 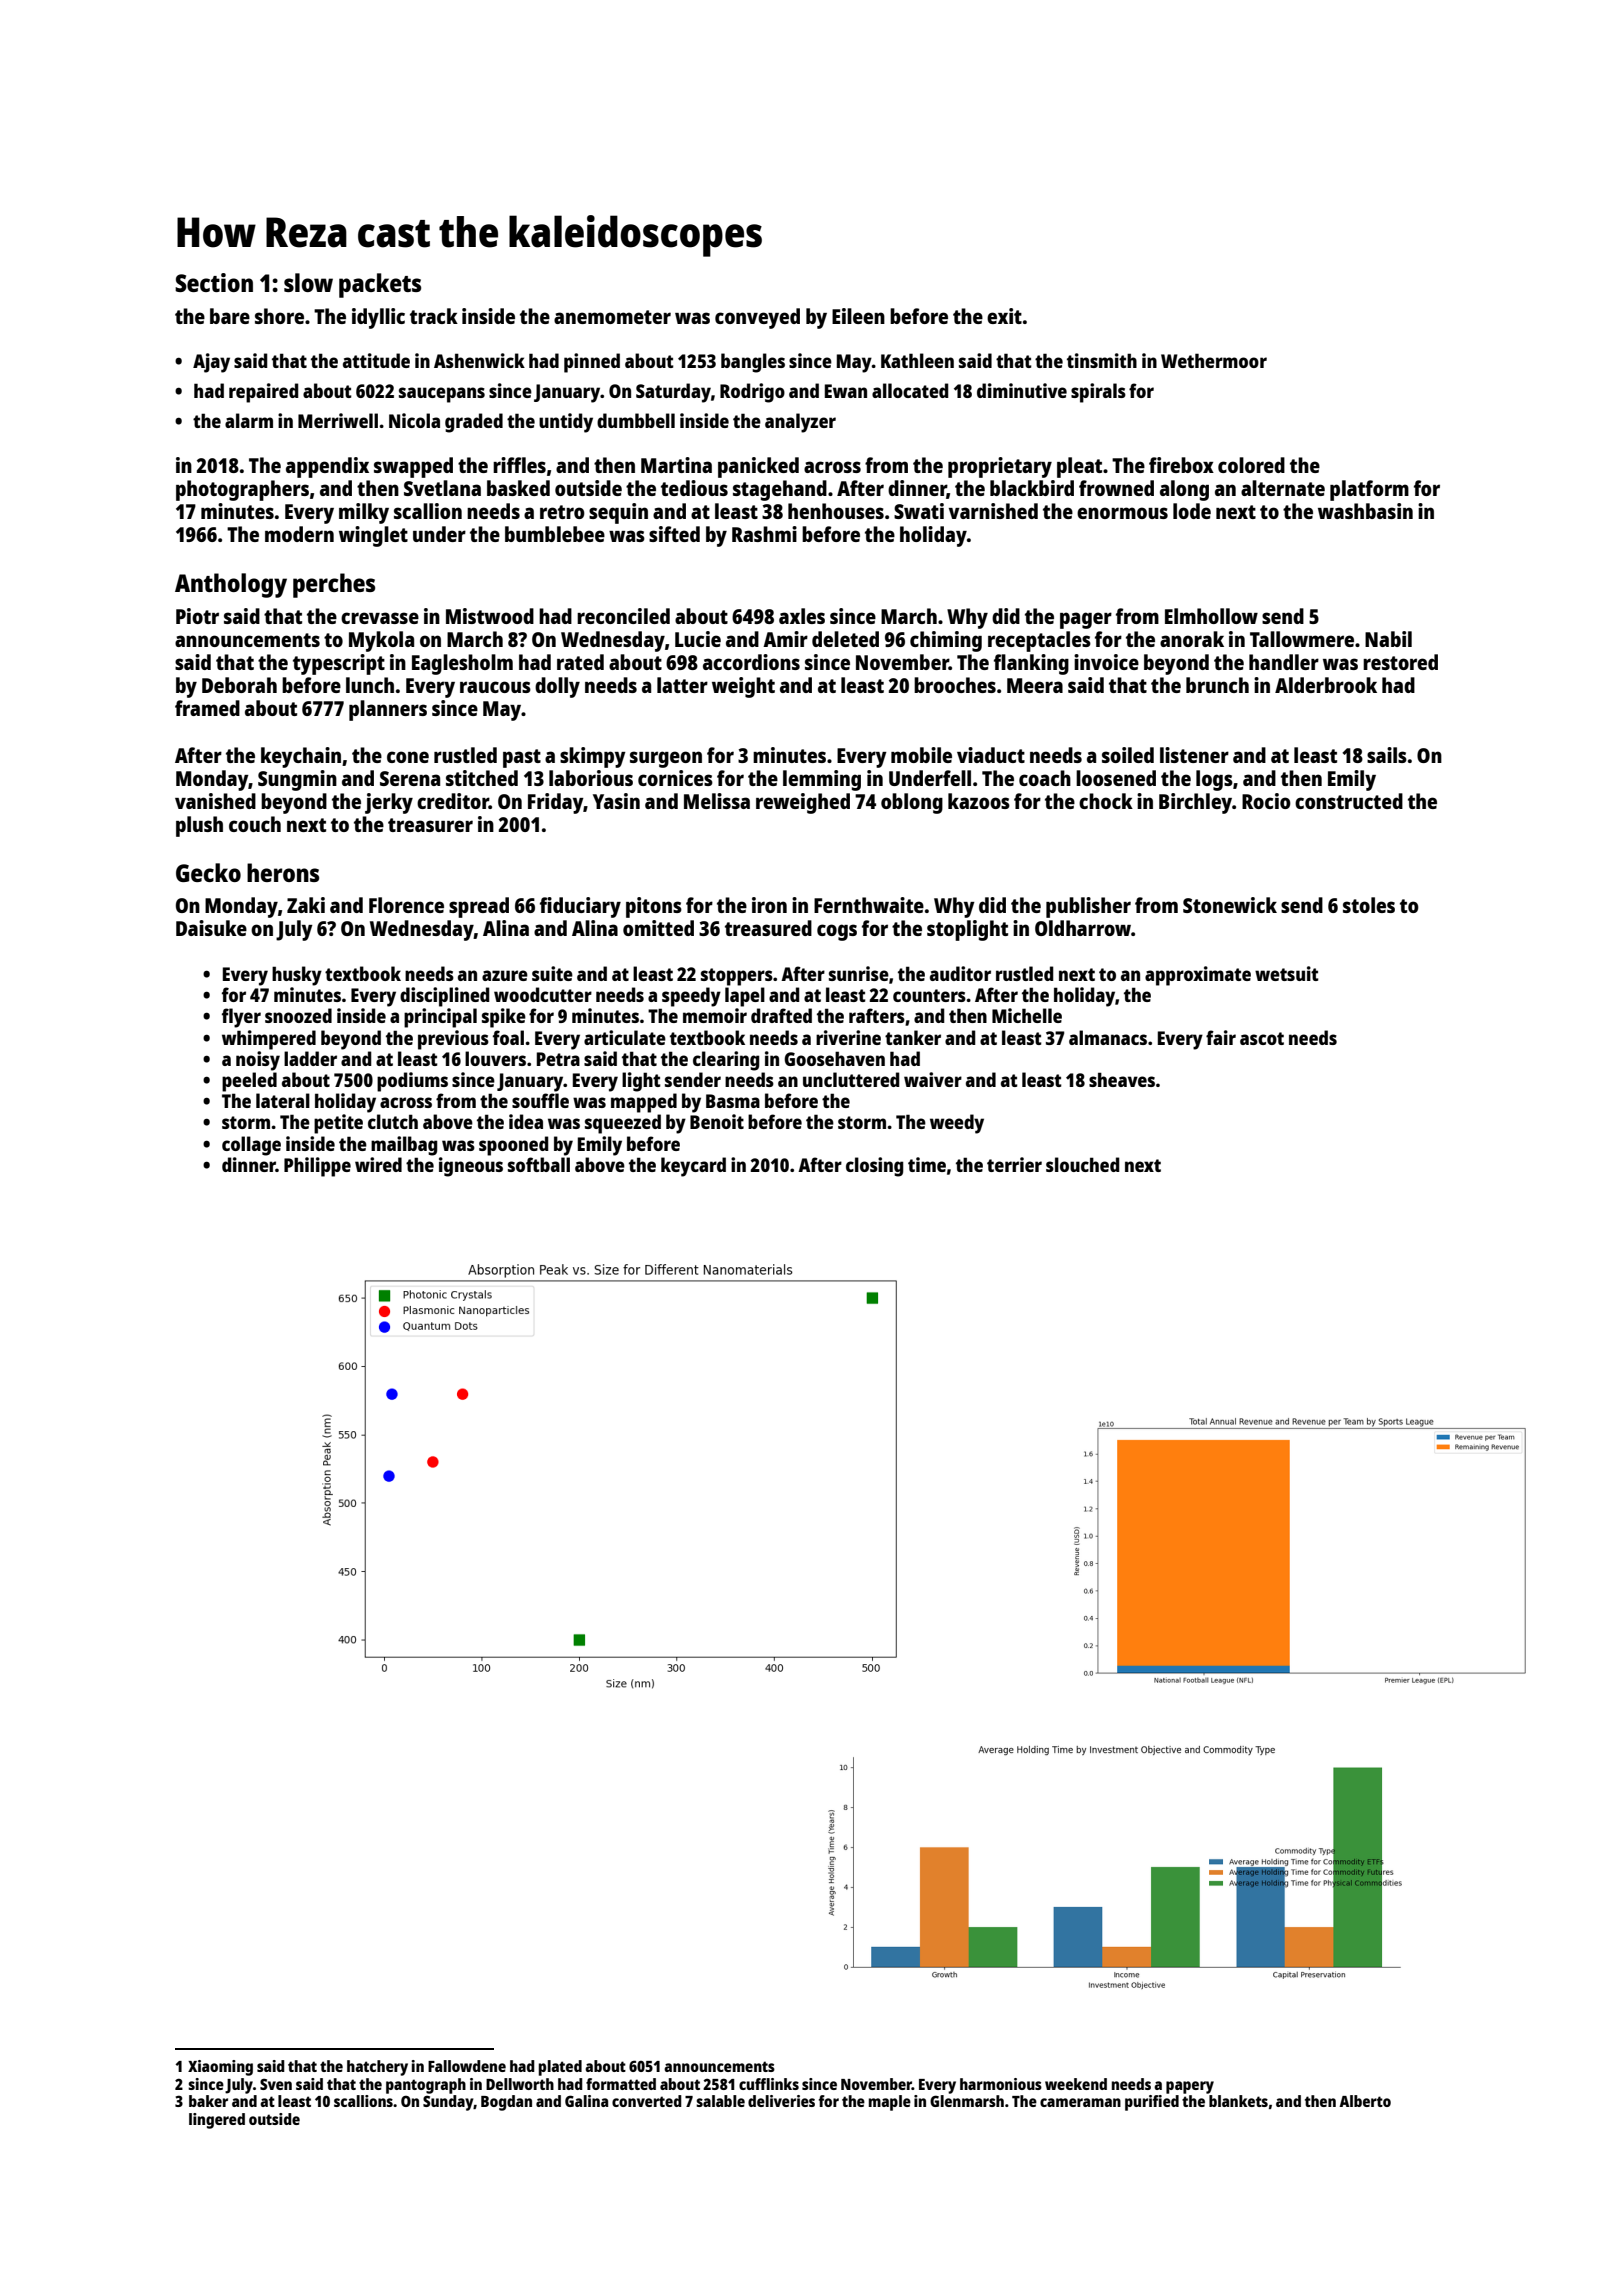 I want to click on Wethermoor, so click(x=1214, y=360).
